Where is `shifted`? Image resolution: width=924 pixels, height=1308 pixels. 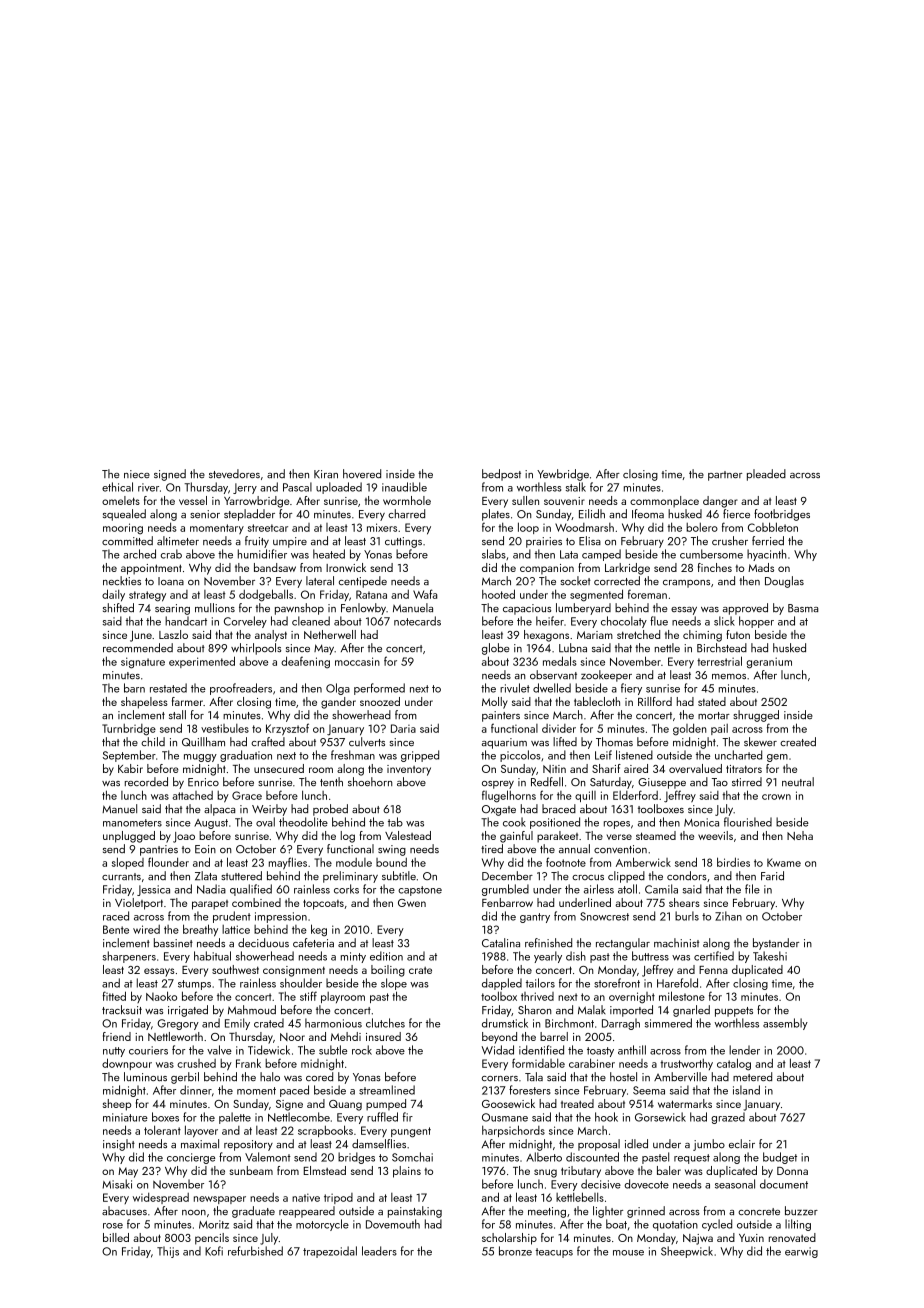 shifted is located at coordinates (118, 607).
